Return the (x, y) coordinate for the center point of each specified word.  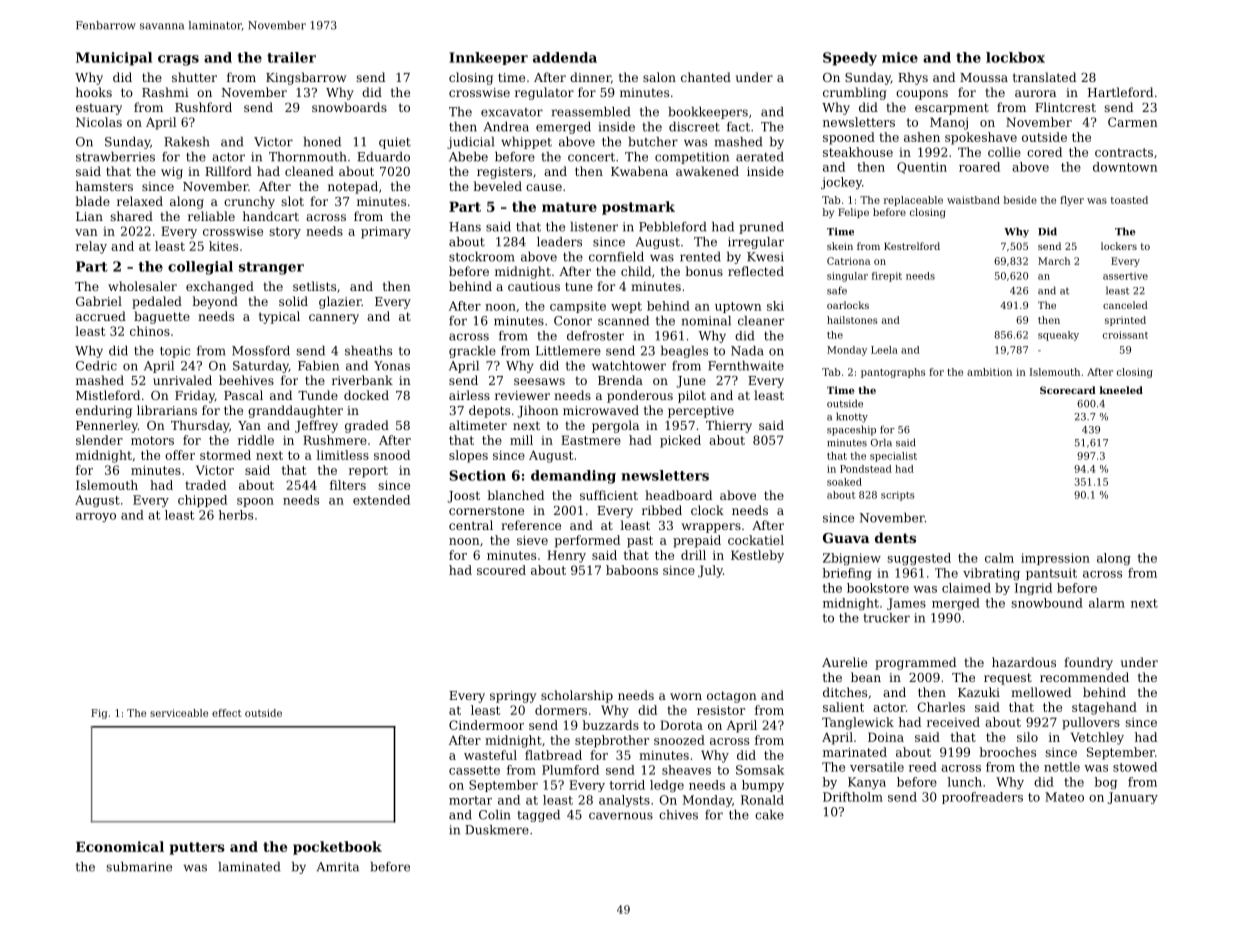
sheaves (686, 770)
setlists (314, 286)
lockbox (1015, 57)
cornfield (616, 257)
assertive (1125, 276)
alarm (1107, 603)
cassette (474, 770)
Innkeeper (488, 58)
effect (226, 713)
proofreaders (982, 798)
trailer (291, 57)
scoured (501, 570)
